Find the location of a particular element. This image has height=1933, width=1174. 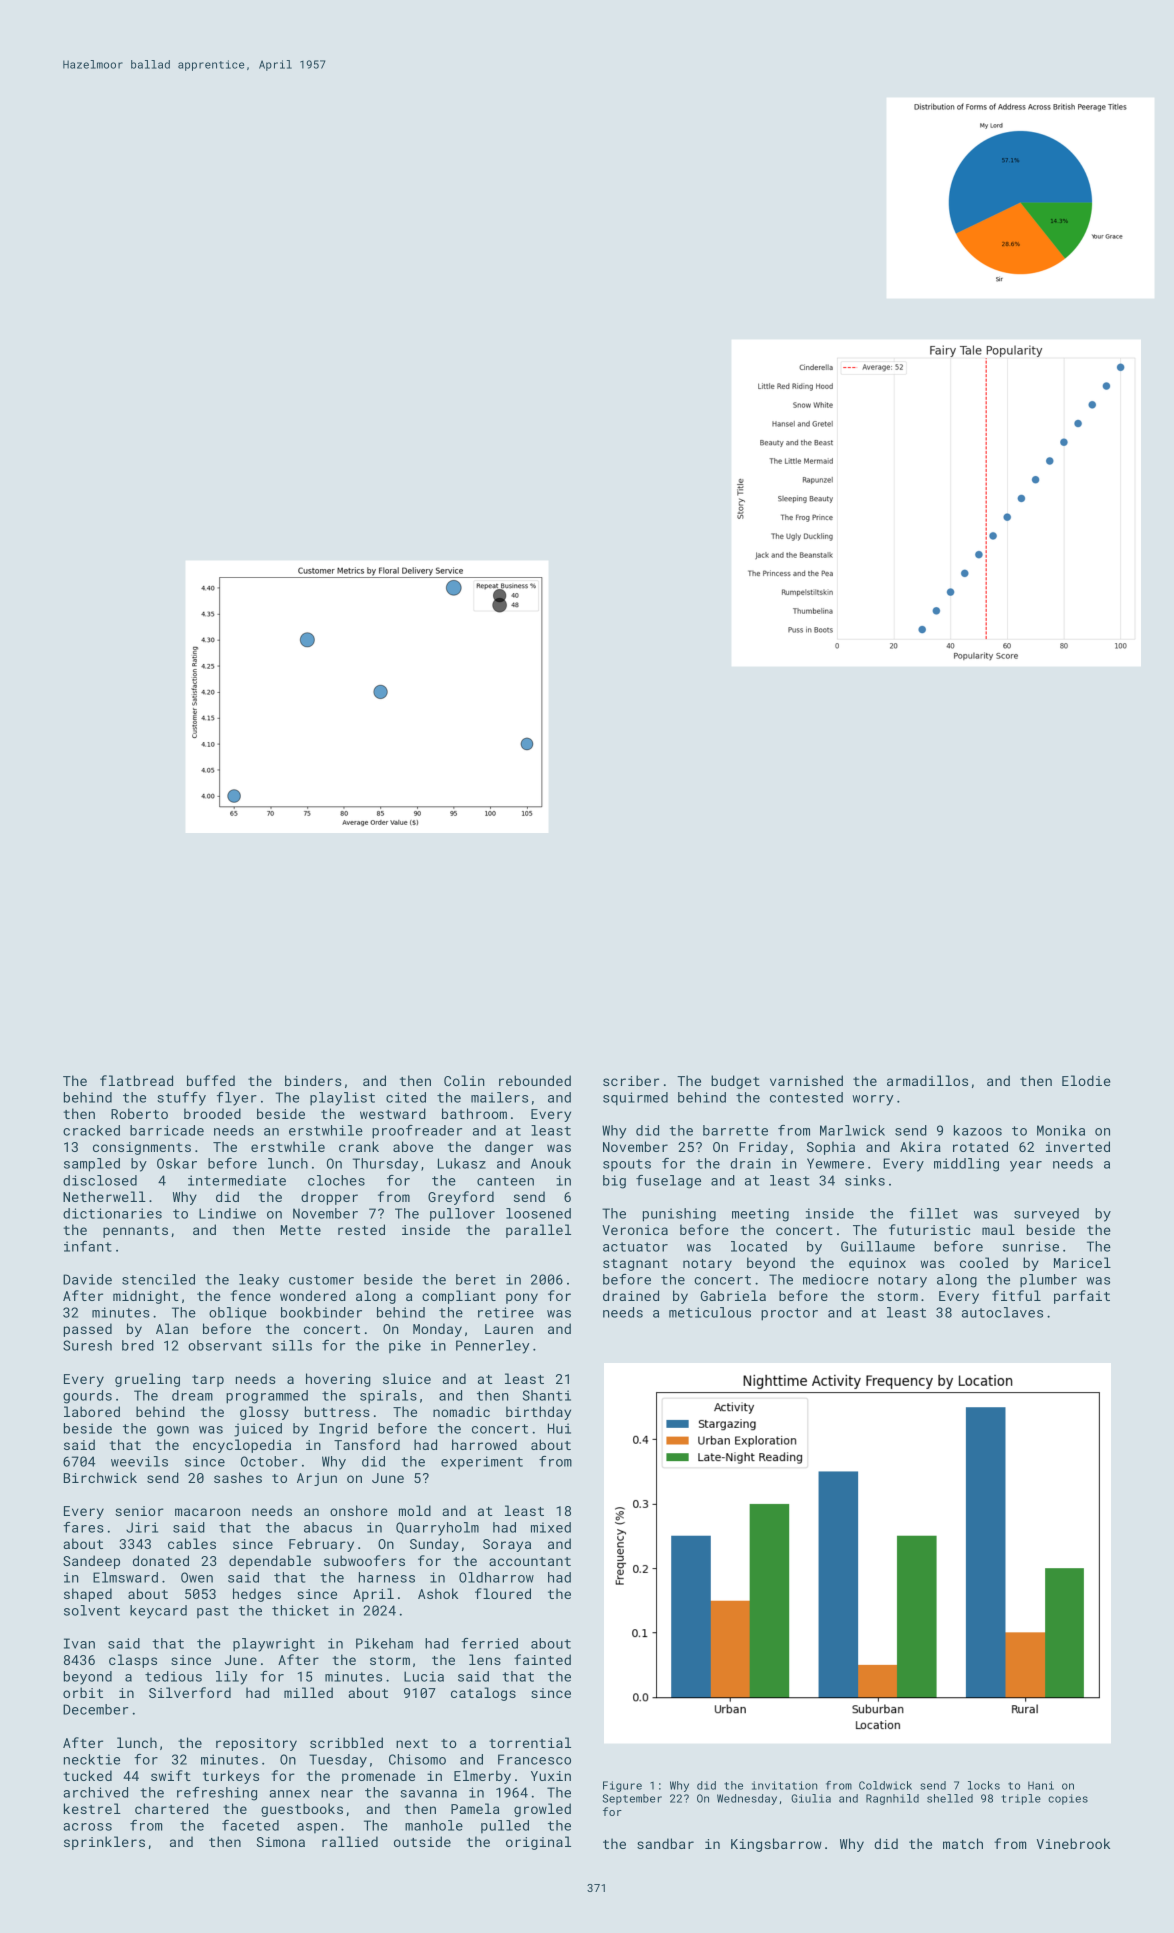

Soraya is located at coordinates (507, 1545).
